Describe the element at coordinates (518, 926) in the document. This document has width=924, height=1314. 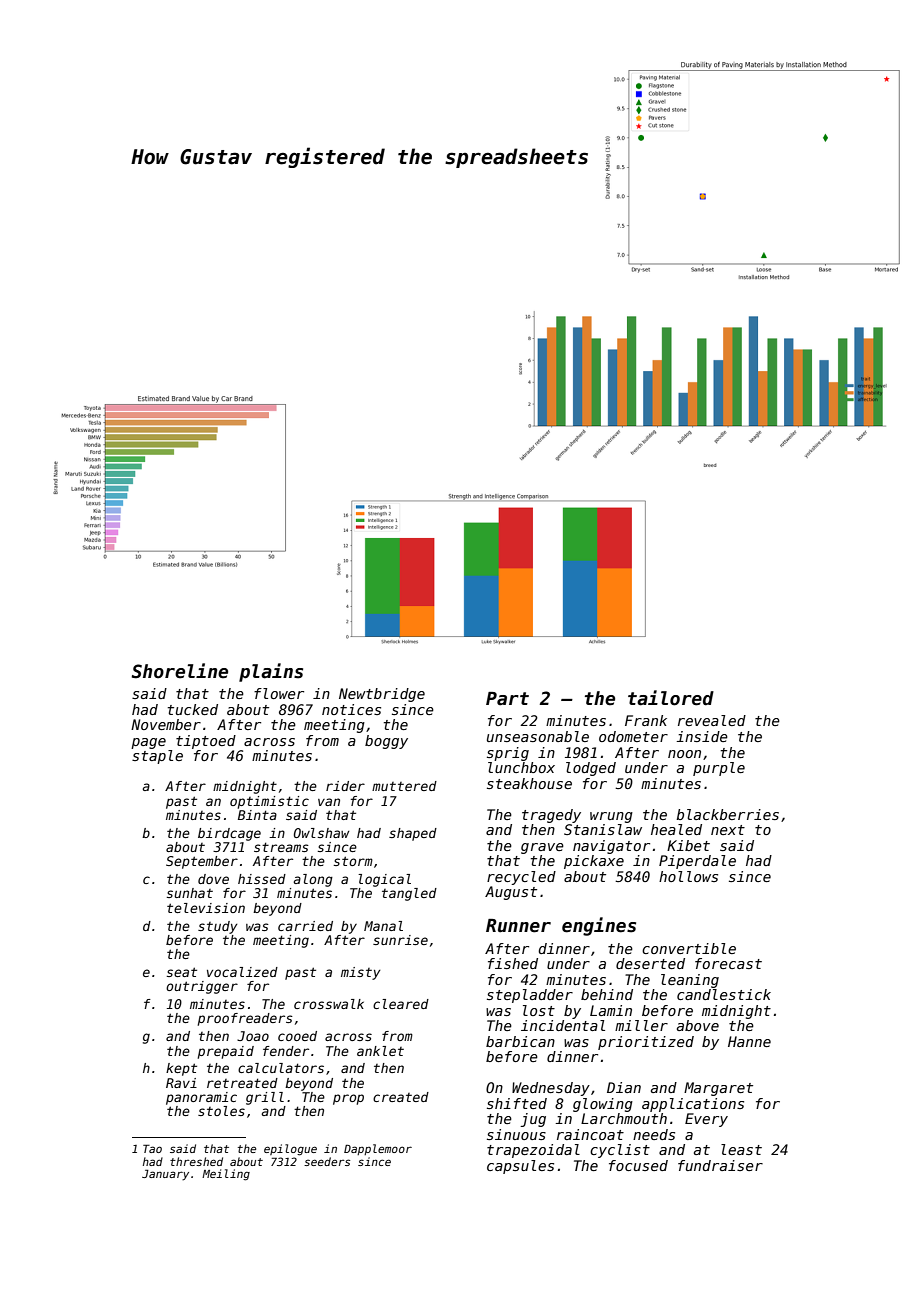
I see `Runner` at that location.
